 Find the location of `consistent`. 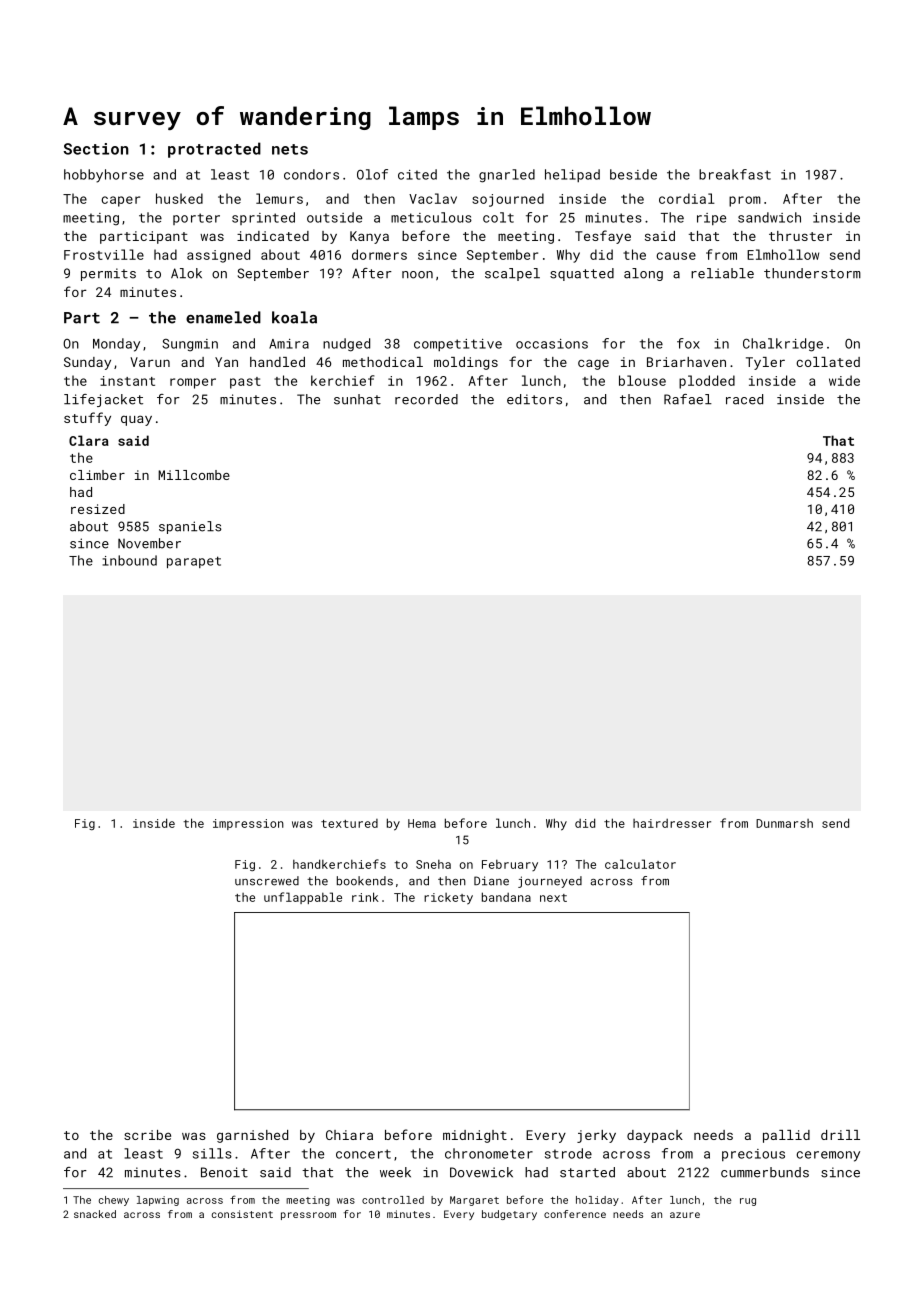

consistent is located at coordinates (242, 1214).
